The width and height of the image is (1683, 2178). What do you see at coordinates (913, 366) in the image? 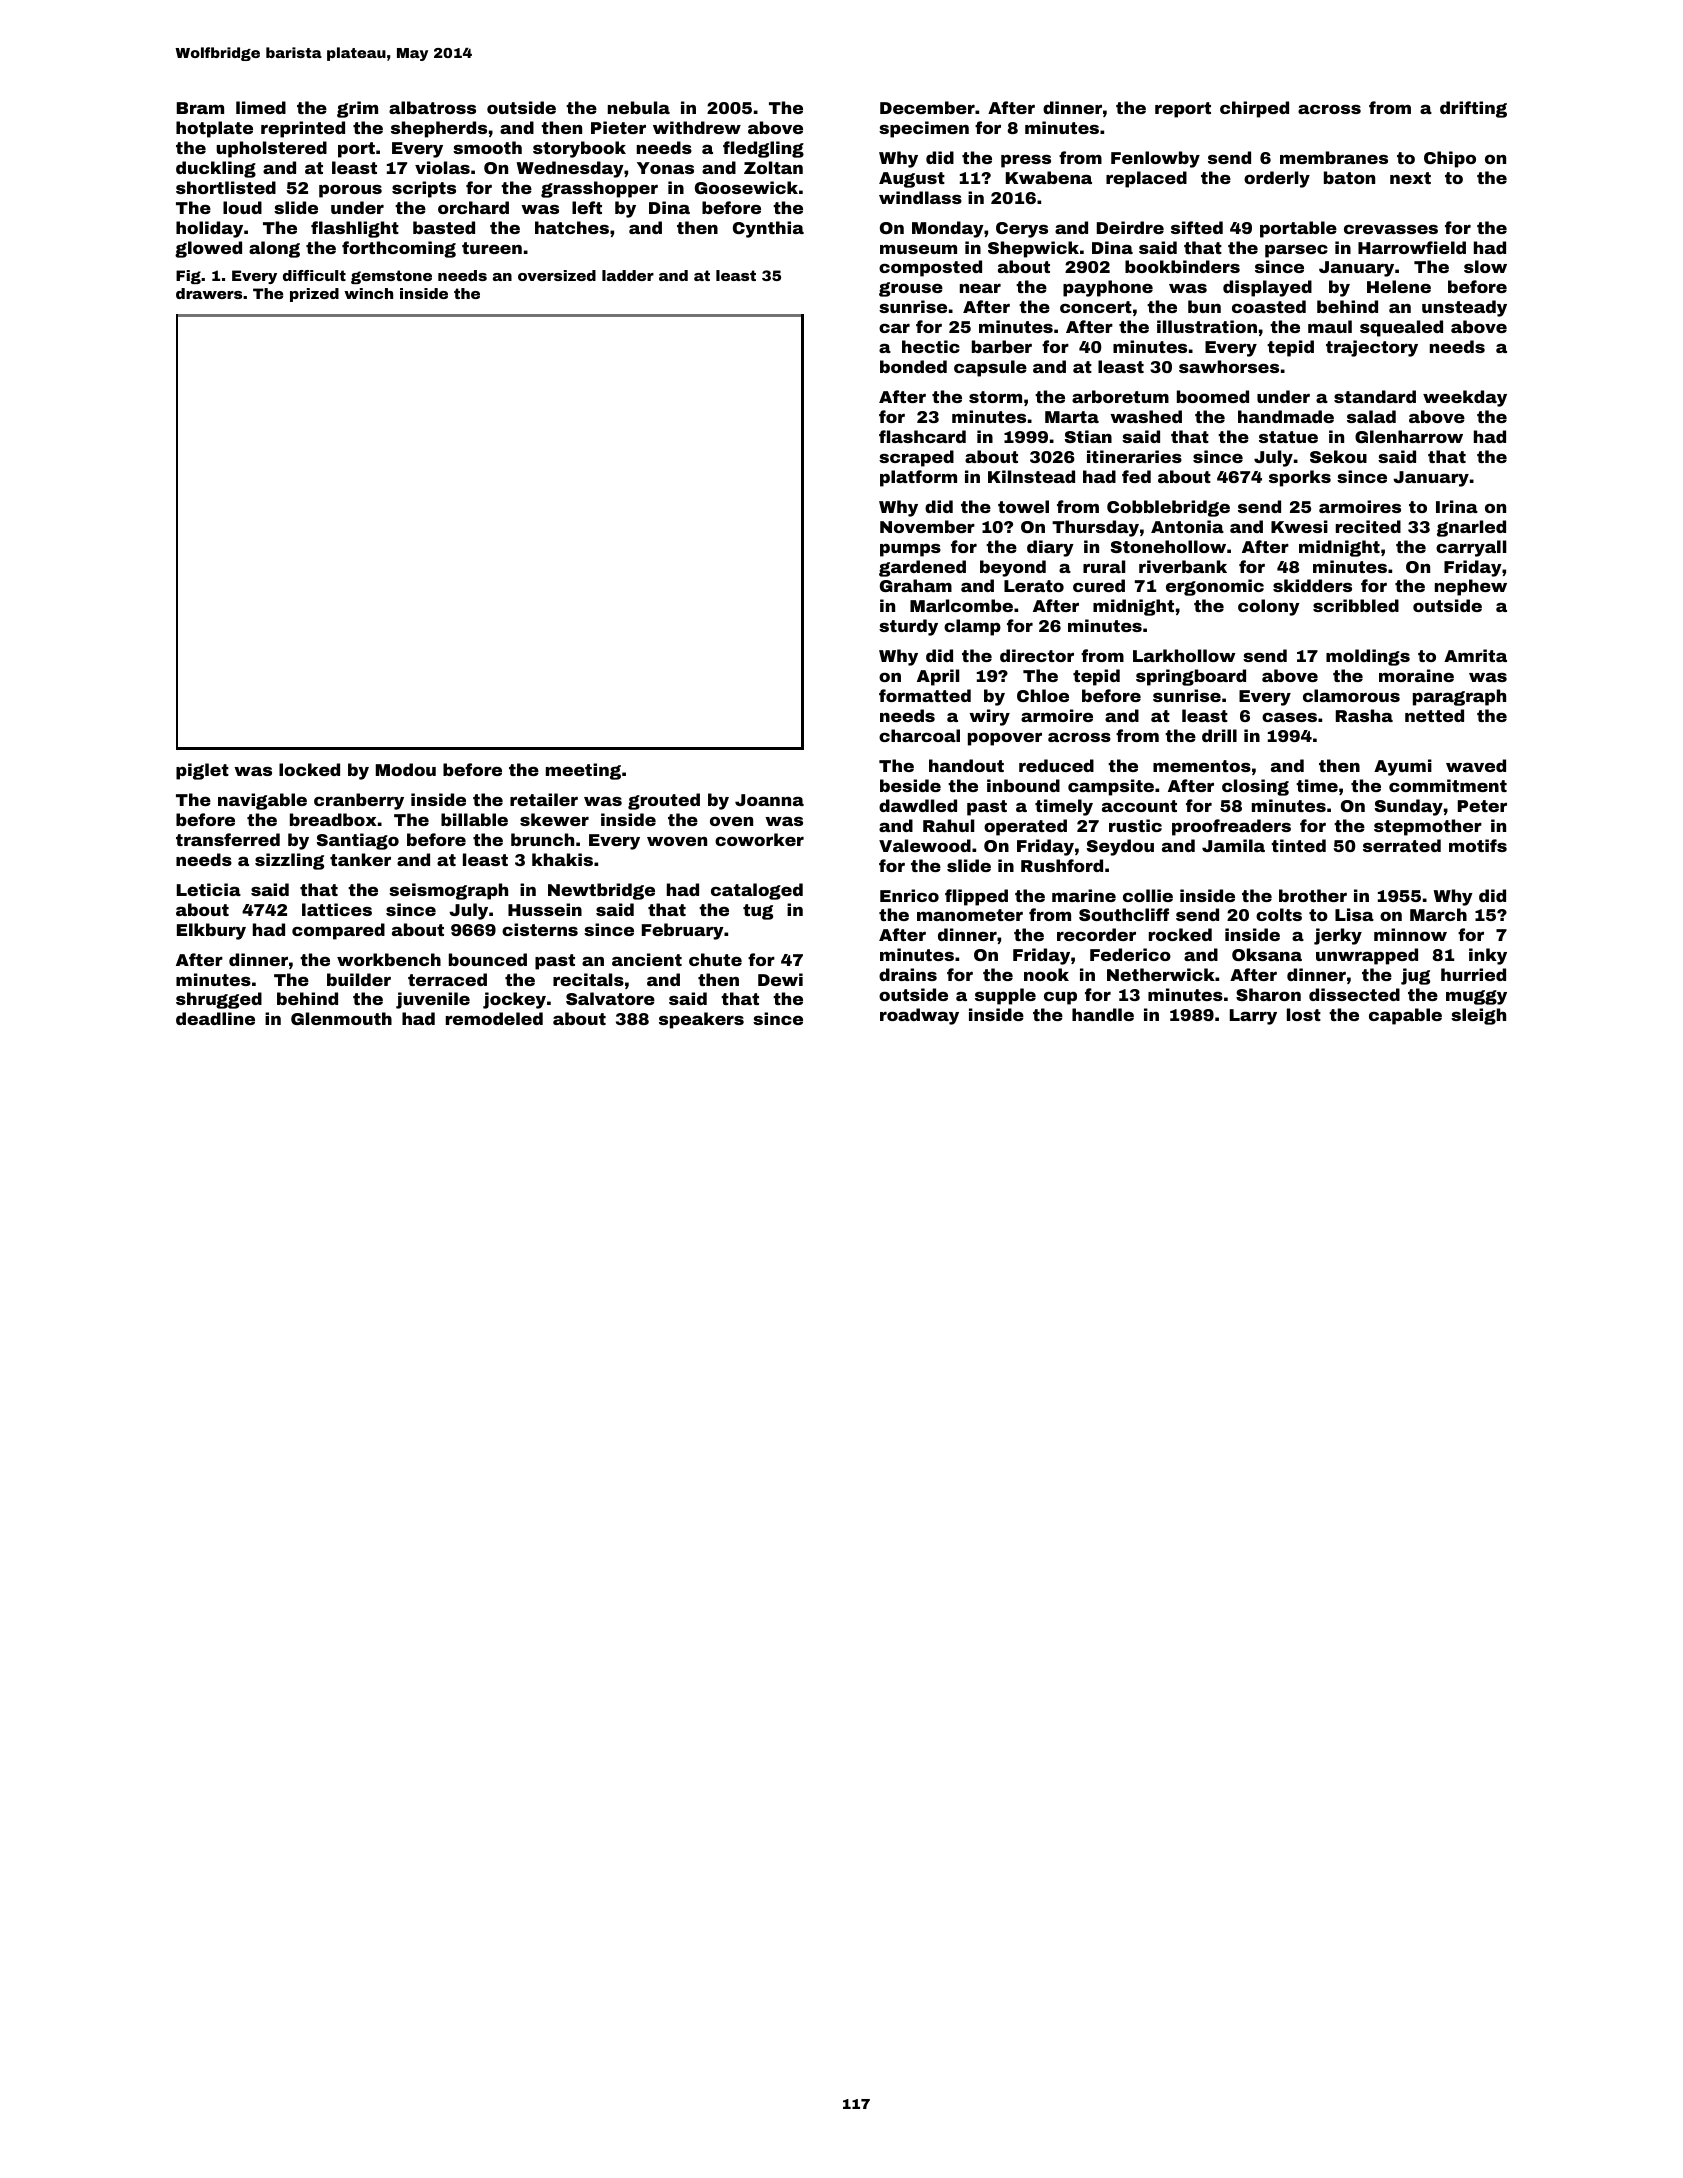
I see `bonded` at bounding box center [913, 366].
